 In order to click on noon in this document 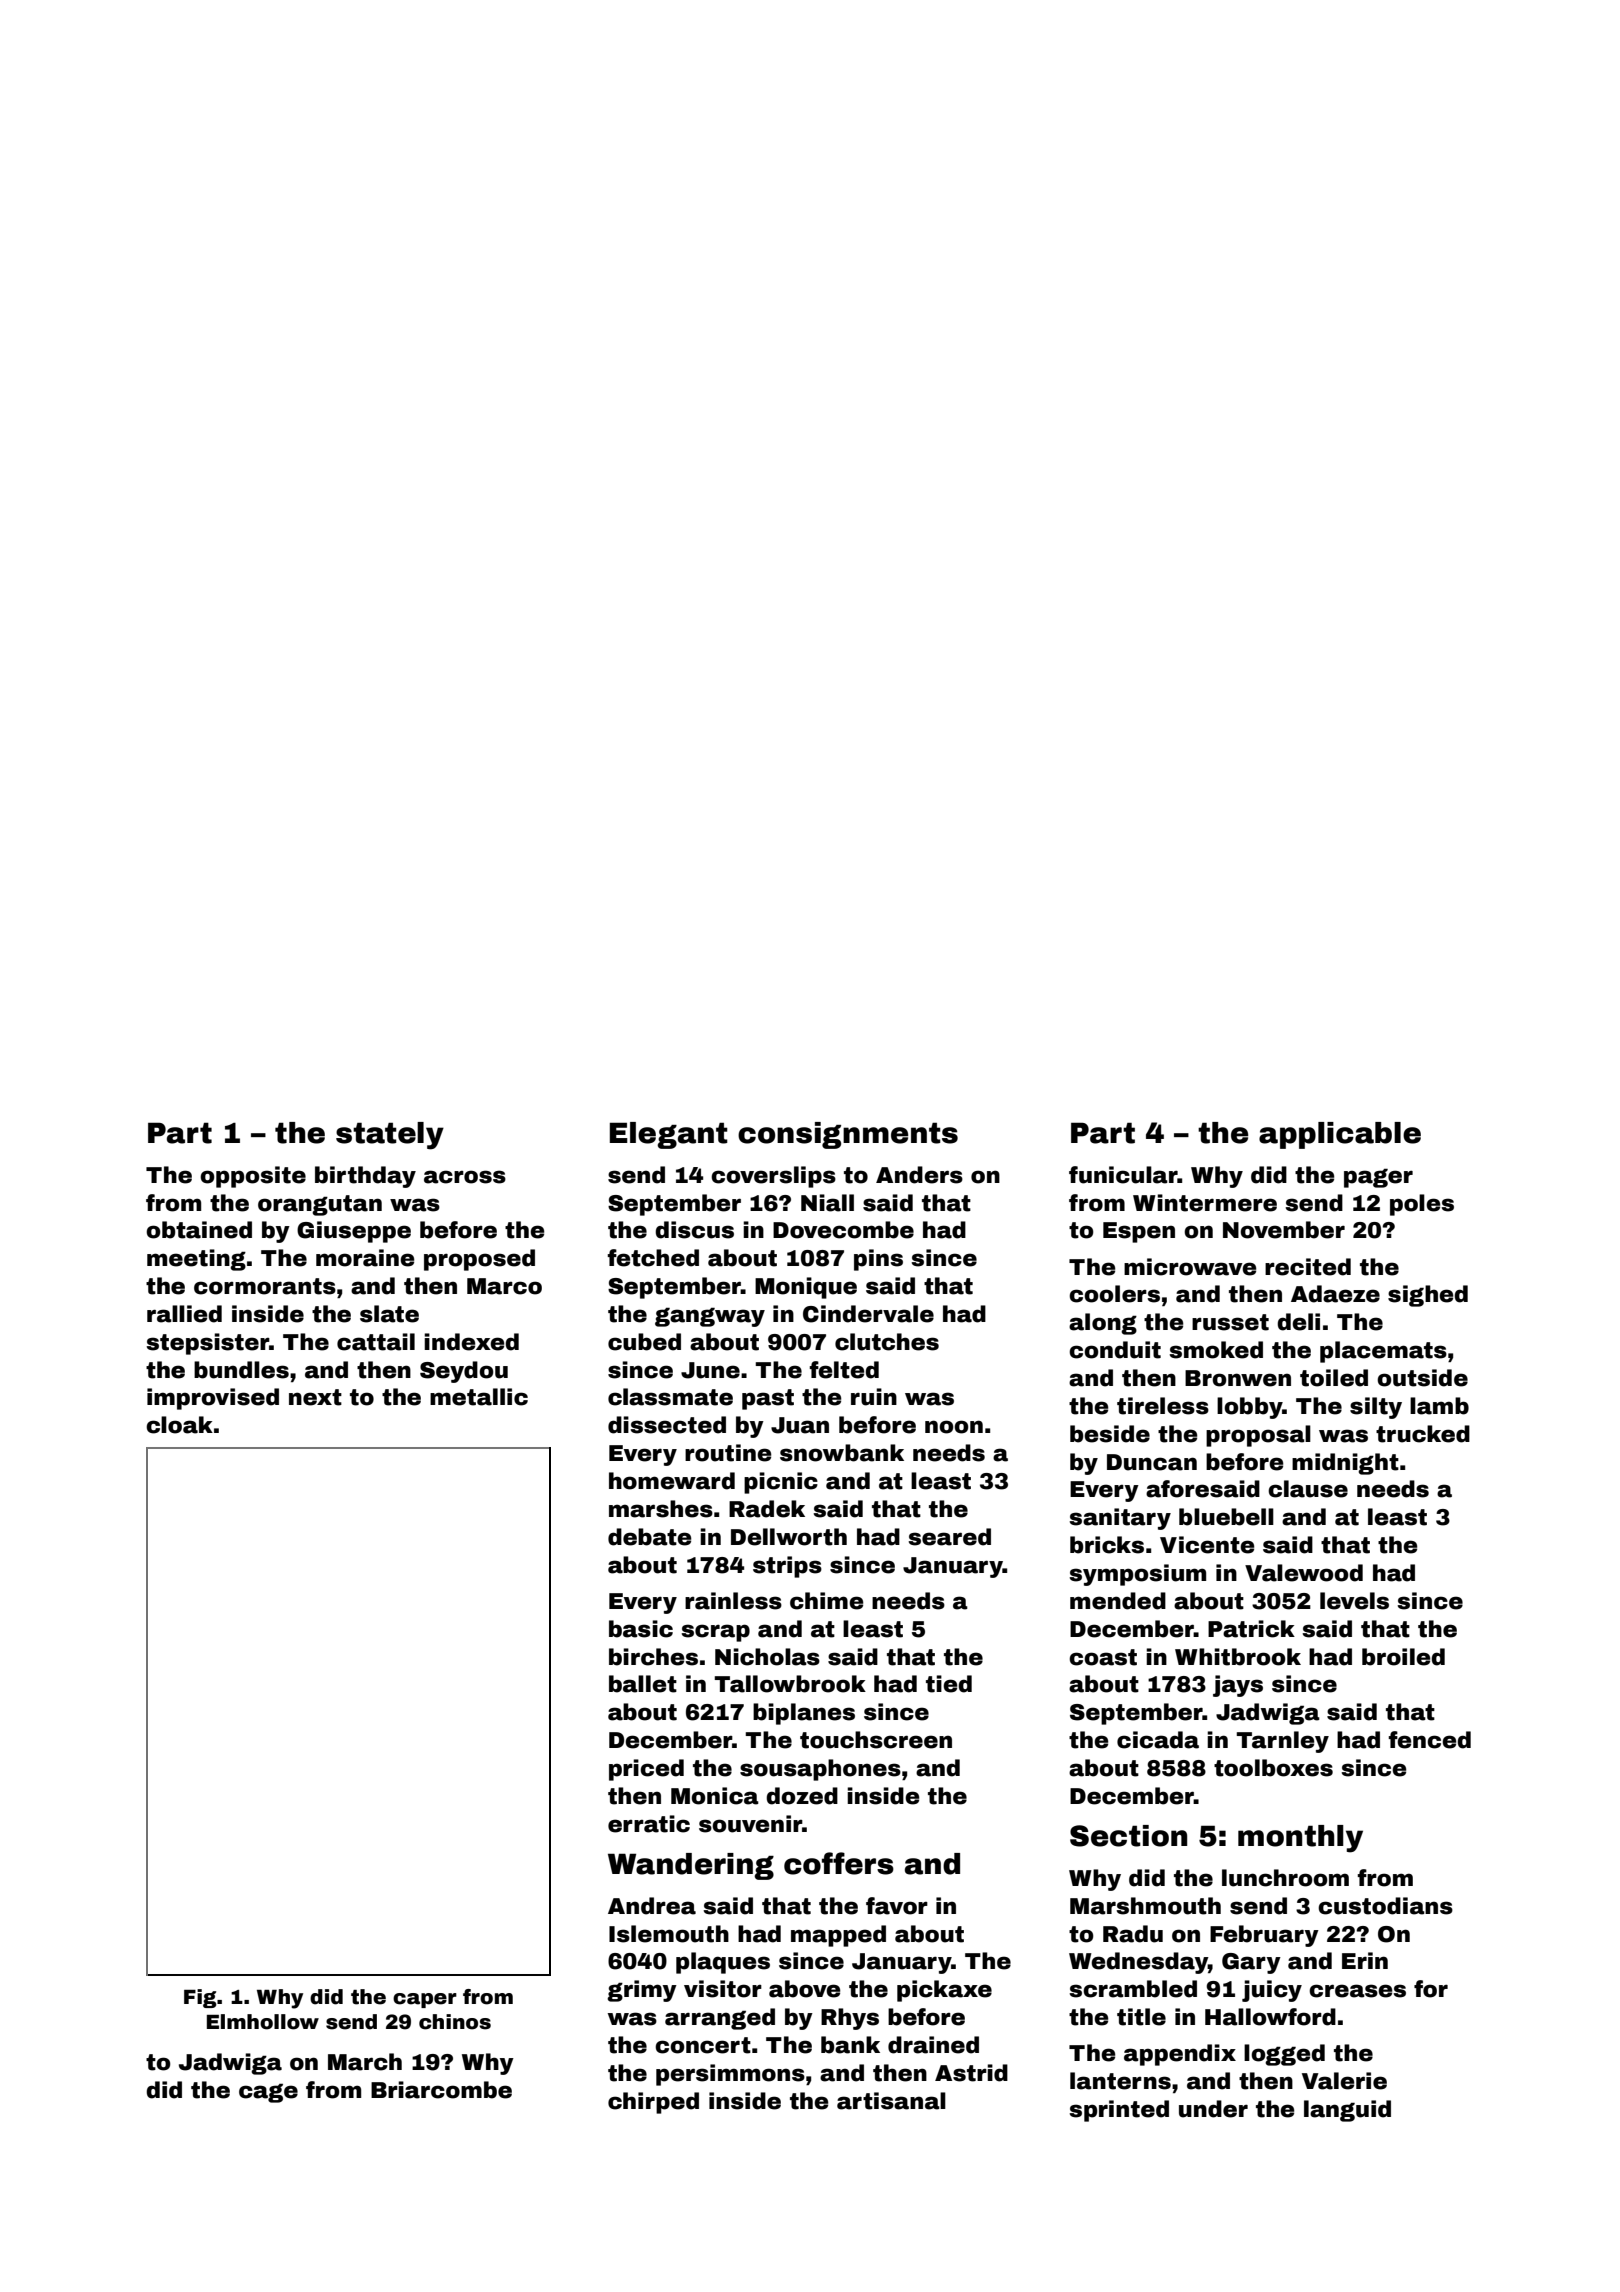, I will do `click(954, 1427)`.
